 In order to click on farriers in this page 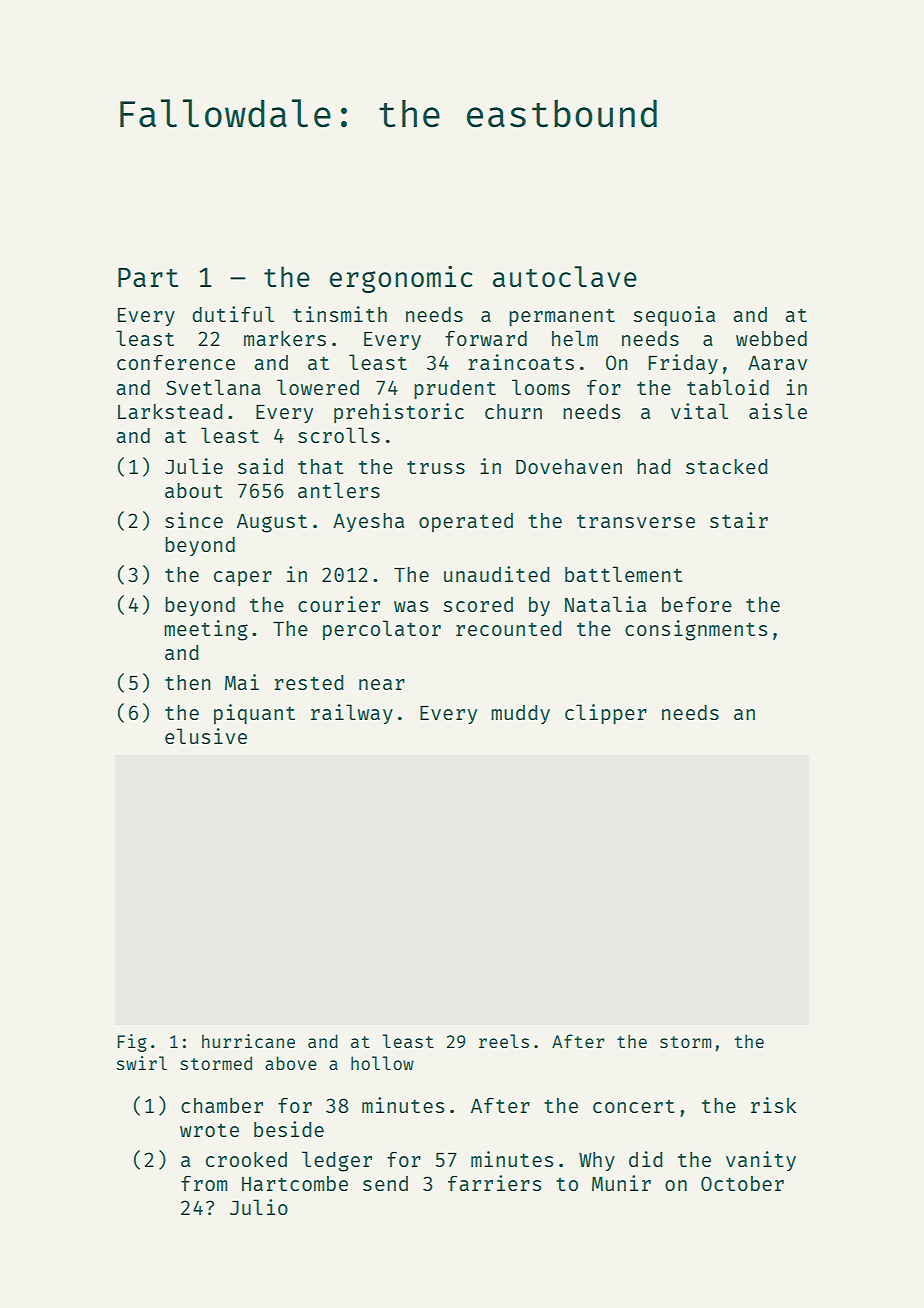, I will do `click(494, 1183)`.
